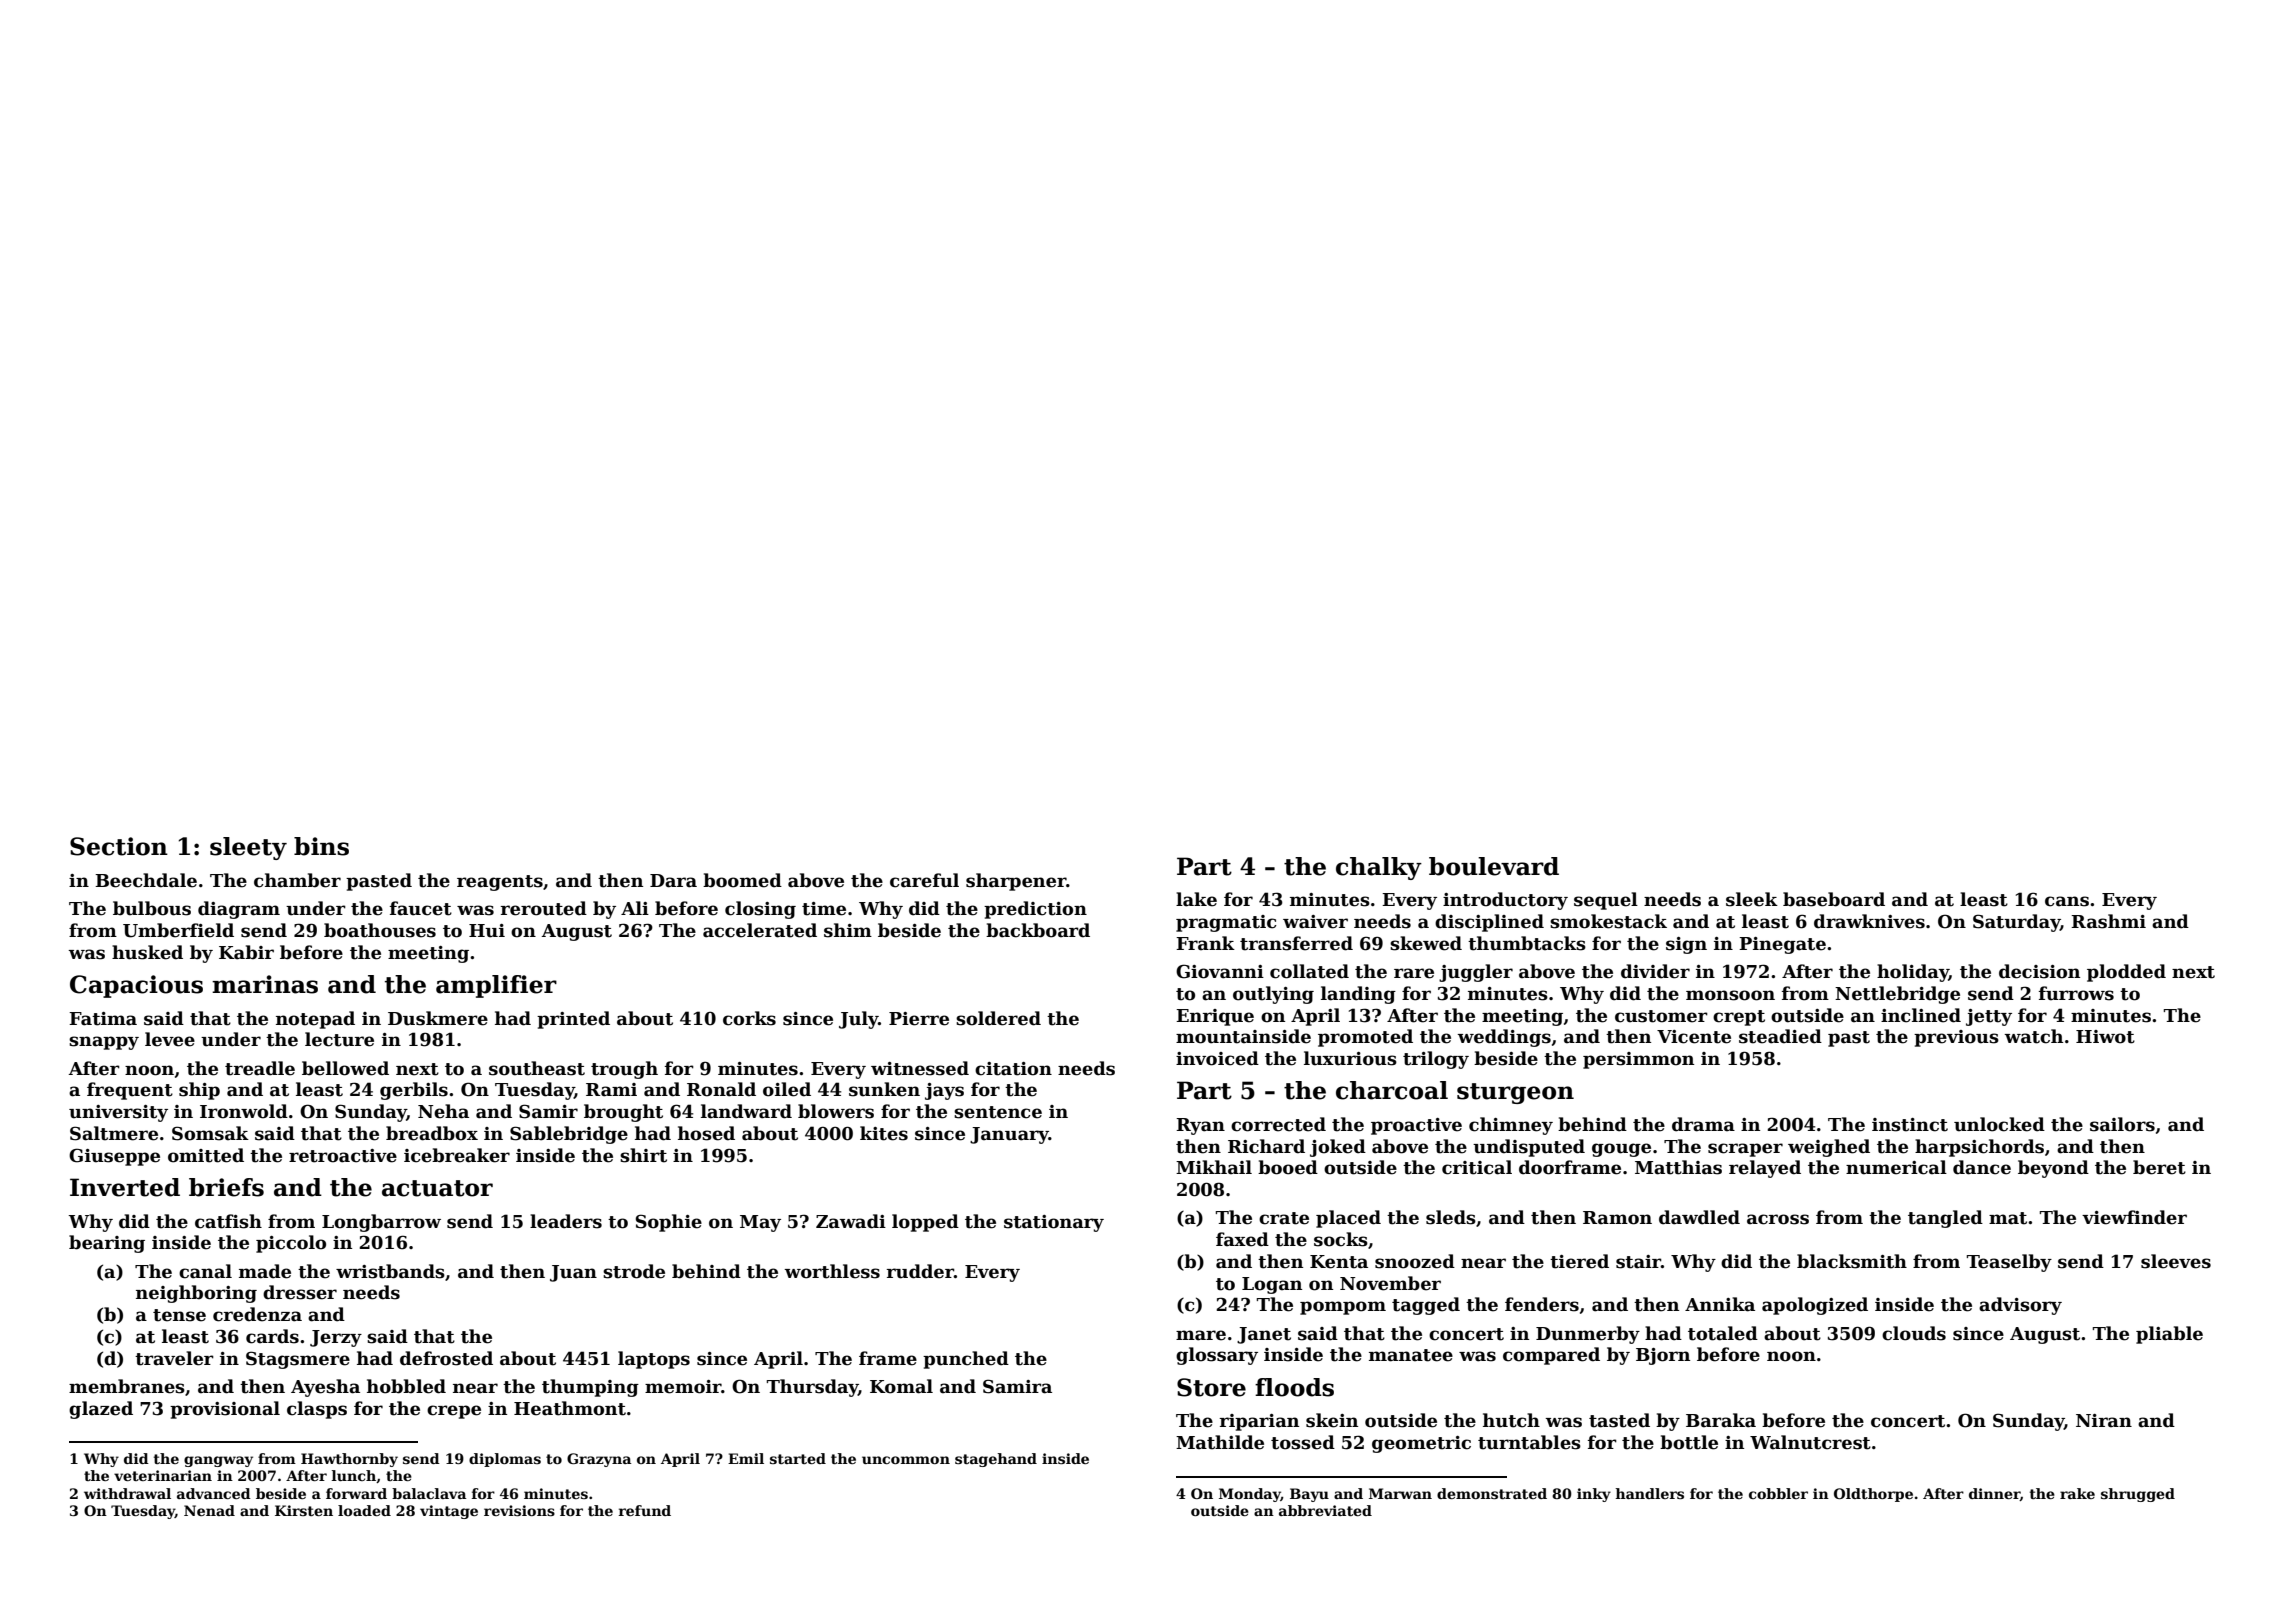 This screenshot has height=1620, width=2292. What do you see at coordinates (919, 1019) in the screenshot?
I see `Pierre` at bounding box center [919, 1019].
